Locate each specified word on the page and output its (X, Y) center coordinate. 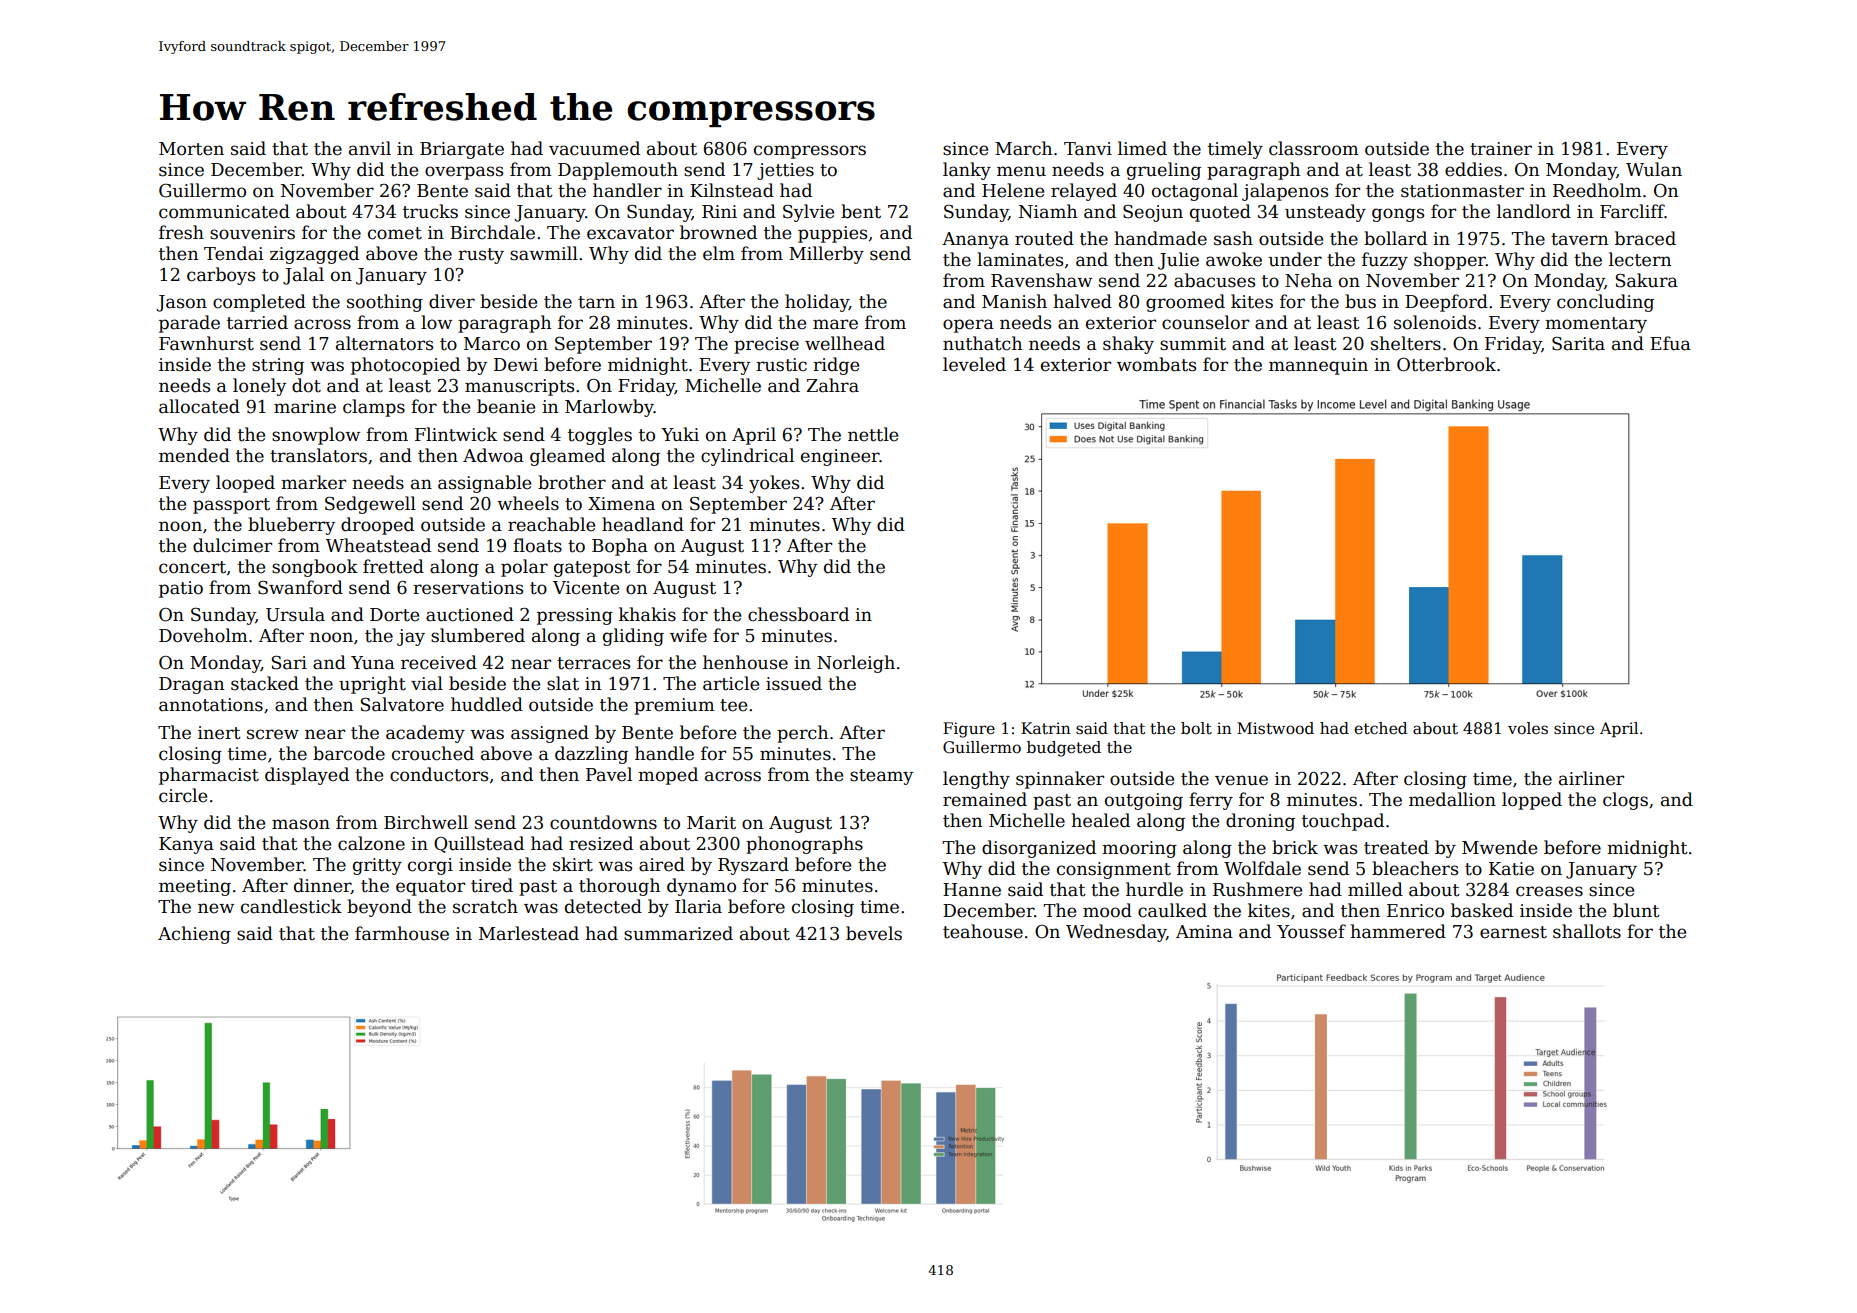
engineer (840, 457)
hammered (1398, 931)
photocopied (405, 366)
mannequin (1318, 366)
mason (301, 824)
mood (1107, 910)
